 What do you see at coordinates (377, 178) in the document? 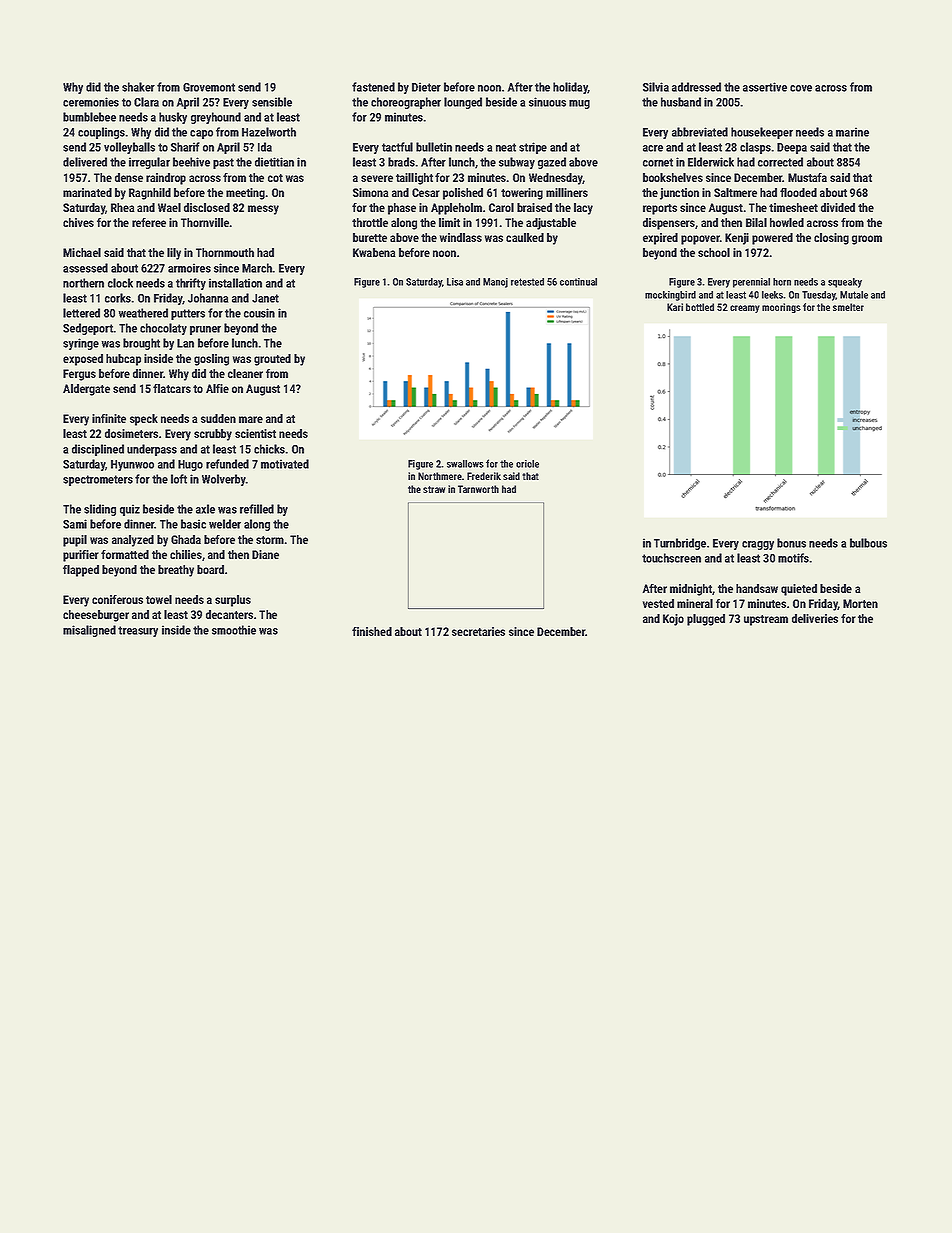
I see `severe` at bounding box center [377, 178].
